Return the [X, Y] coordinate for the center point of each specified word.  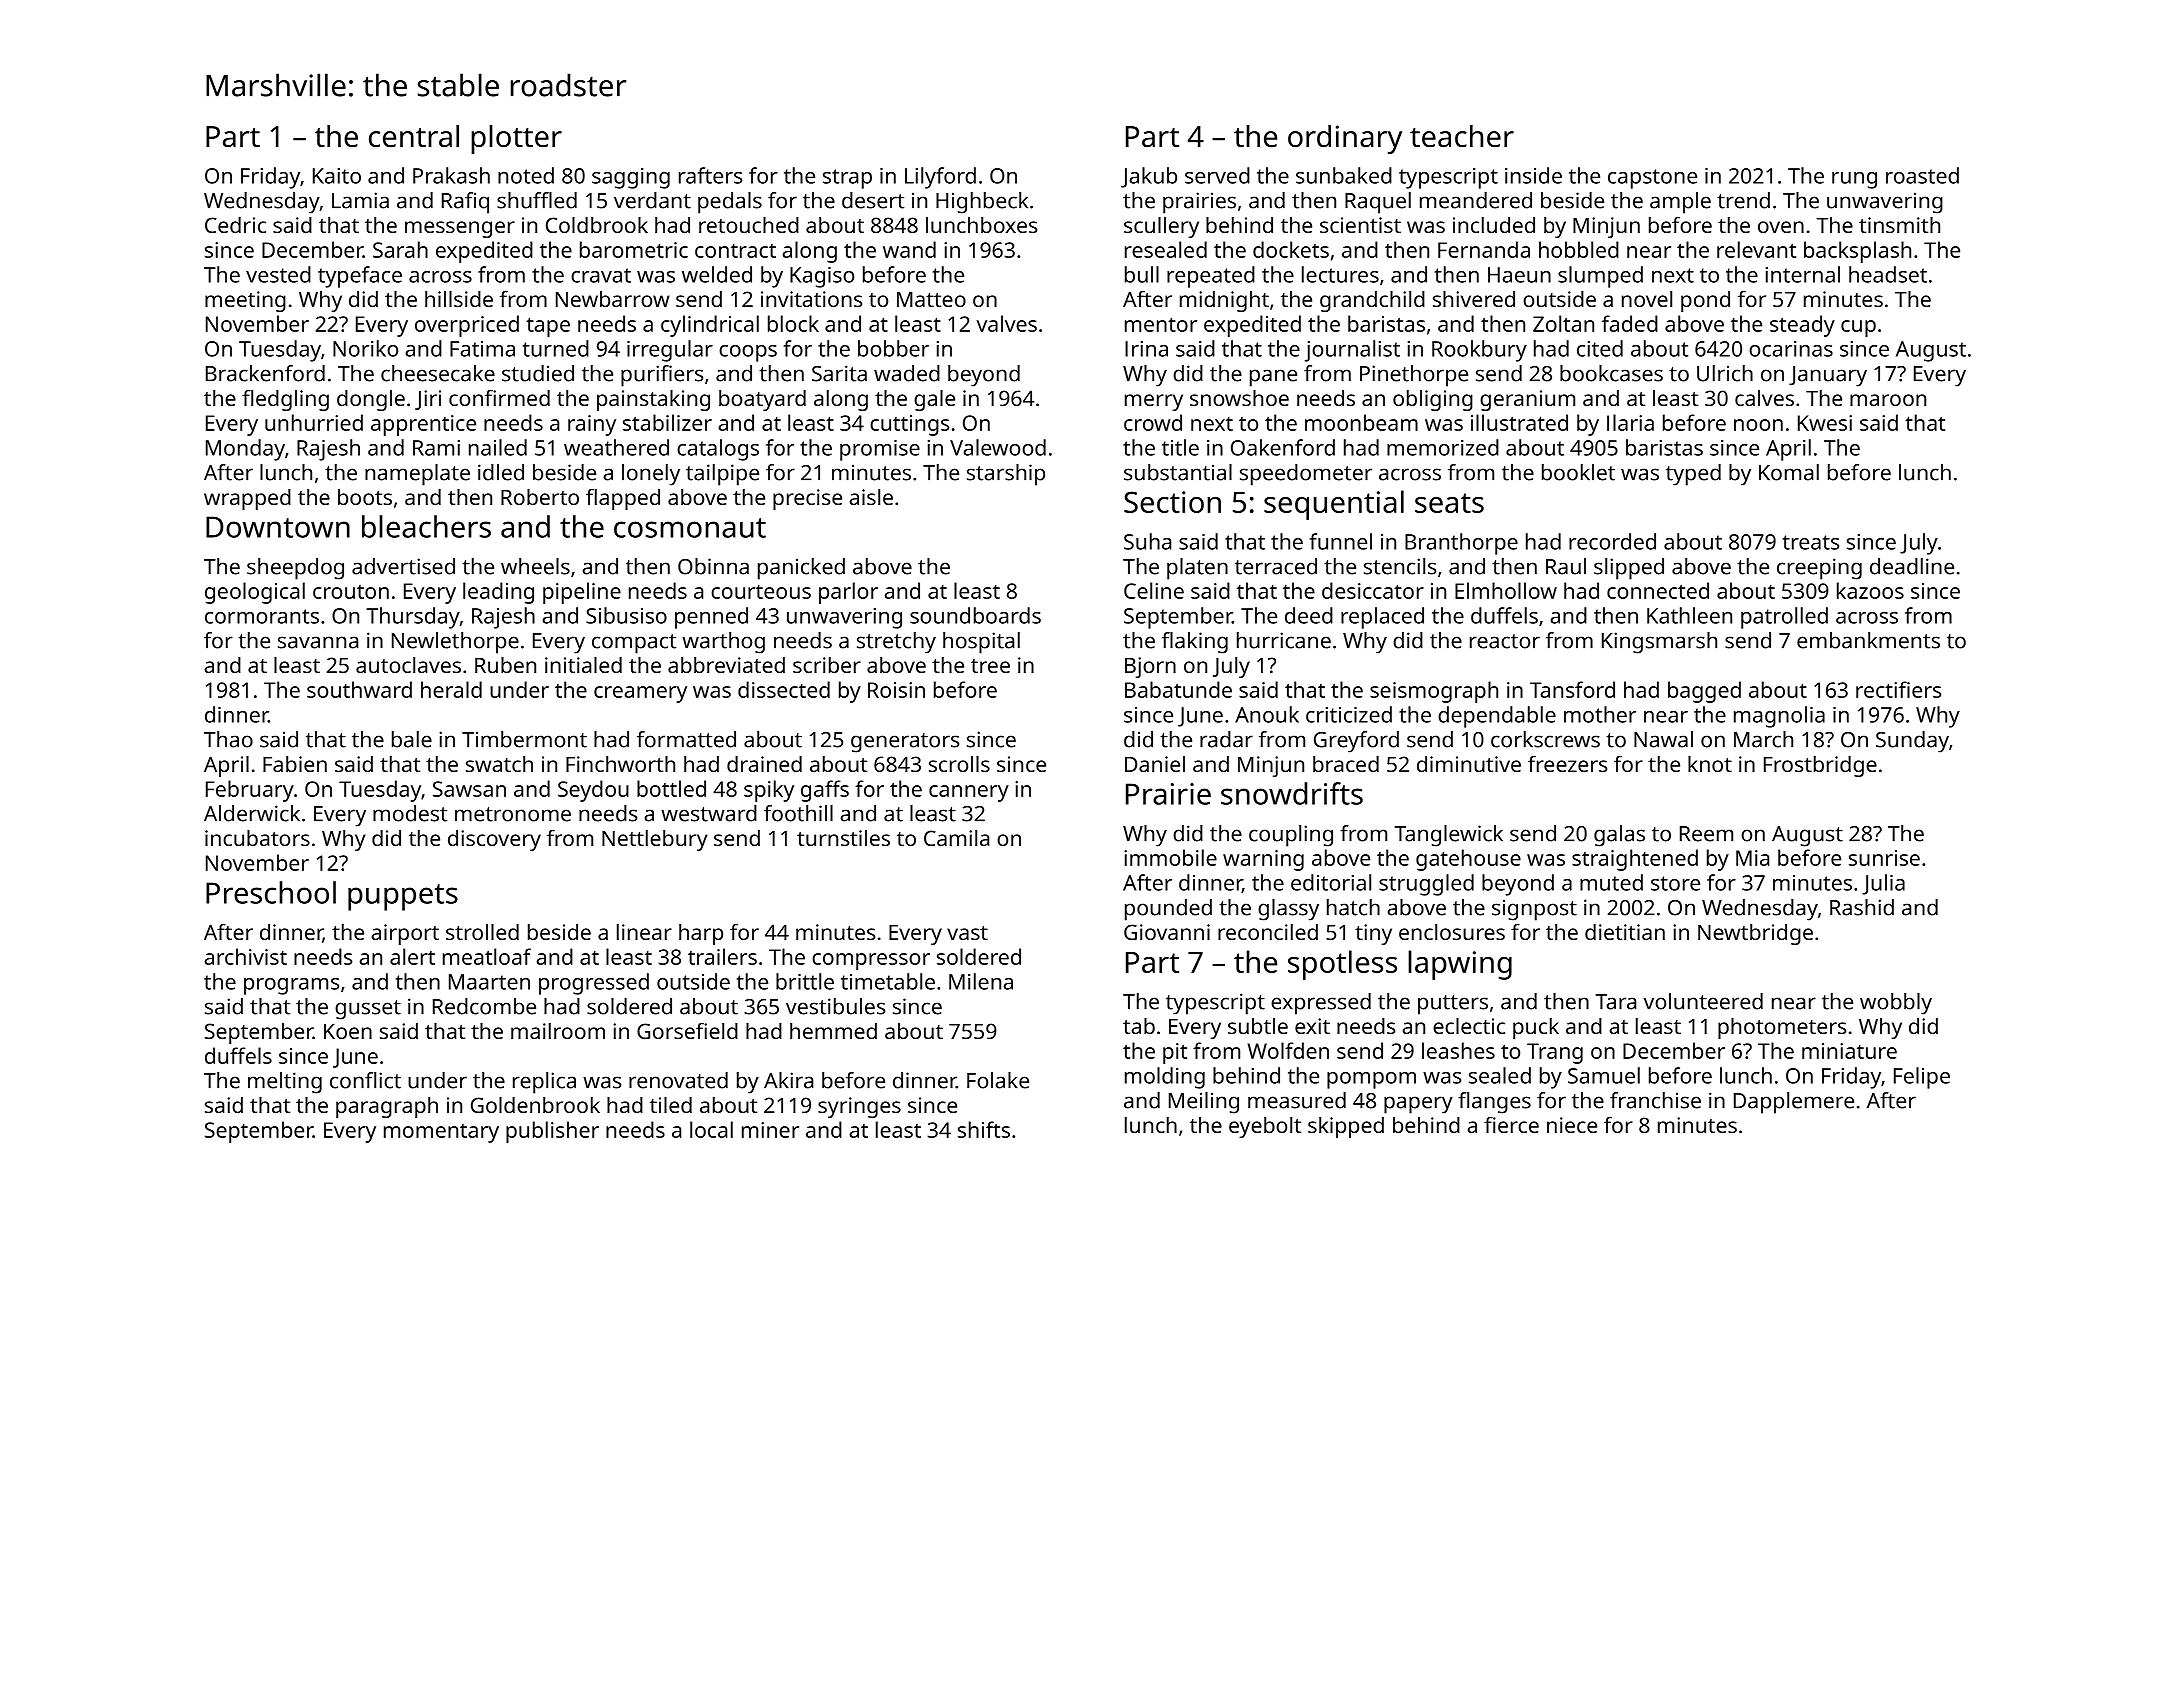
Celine [1154, 590]
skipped [1346, 1127]
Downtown [278, 527]
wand [909, 249]
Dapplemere [1794, 1103]
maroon [1888, 400]
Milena [981, 981]
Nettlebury [655, 840]
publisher [552, 1132]
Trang [1555, 1053]
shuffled [537, 200]
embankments [1868, 640]
